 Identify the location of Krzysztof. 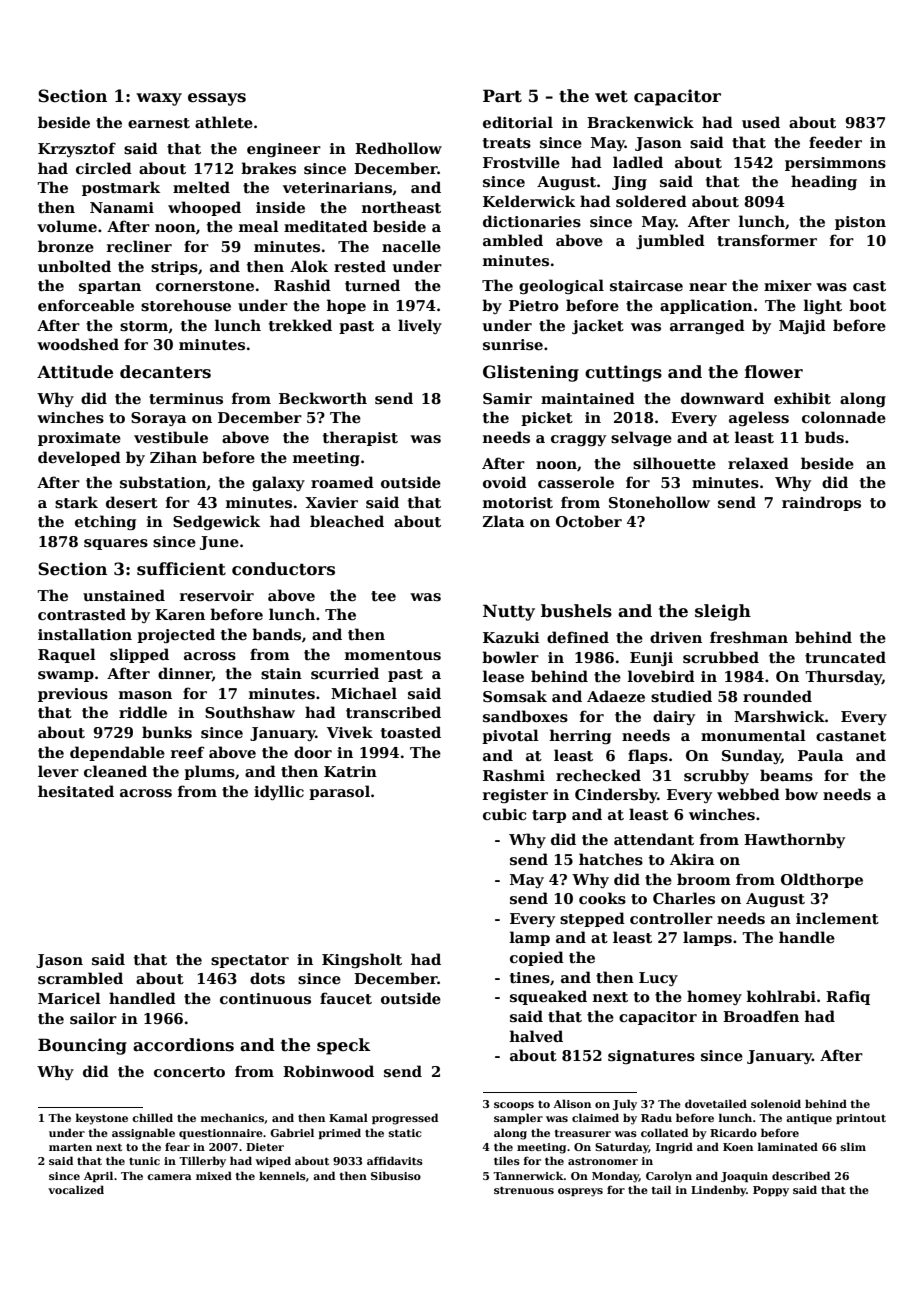
(77, 149).
